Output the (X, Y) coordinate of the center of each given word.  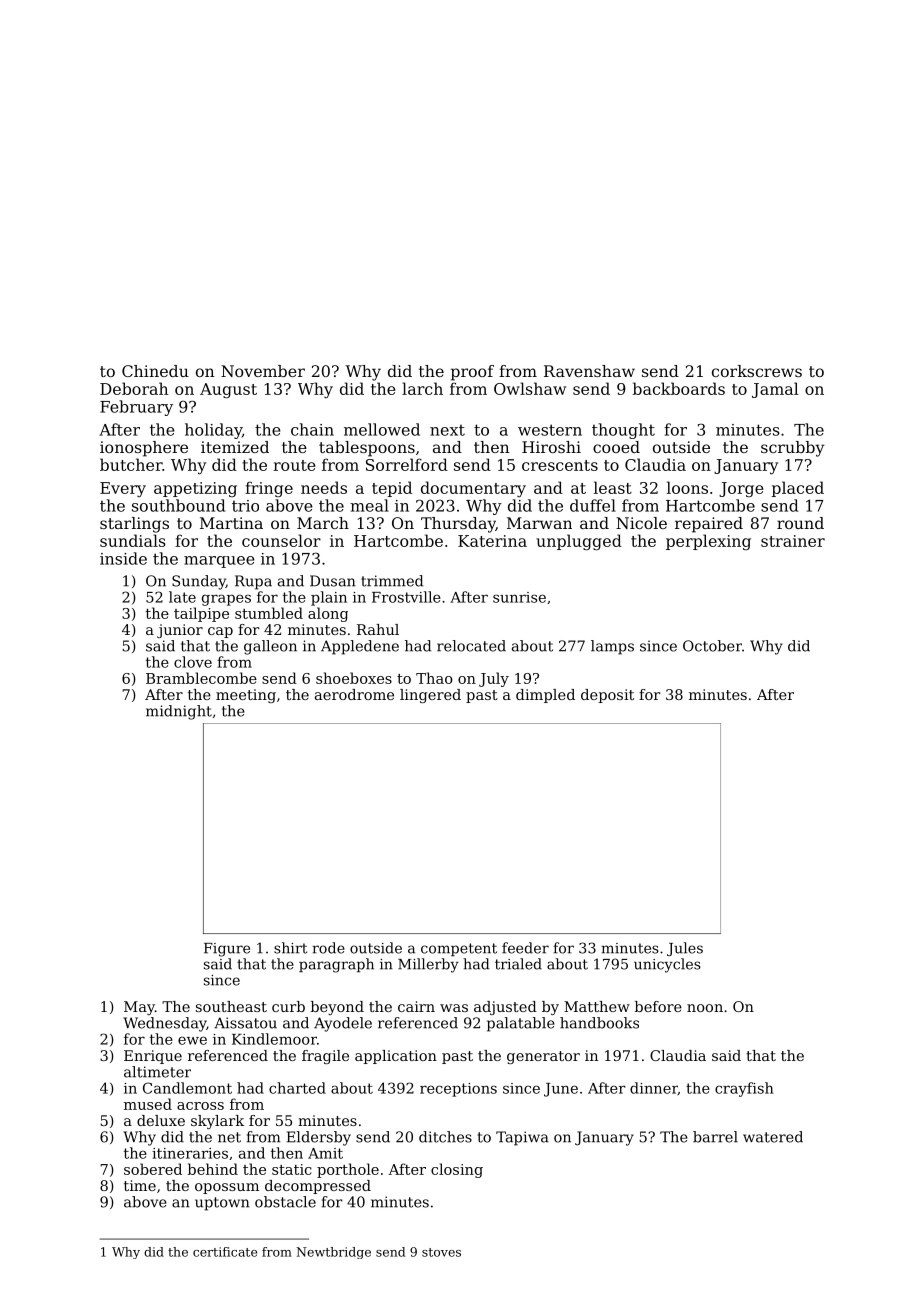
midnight (179, 712)
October (712, 646)
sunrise (519, 597)
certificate (225, 1252)
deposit (607, 696)
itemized (235, 447)
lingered (430, 696)
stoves (441, 1252)
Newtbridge (333, 1253)
